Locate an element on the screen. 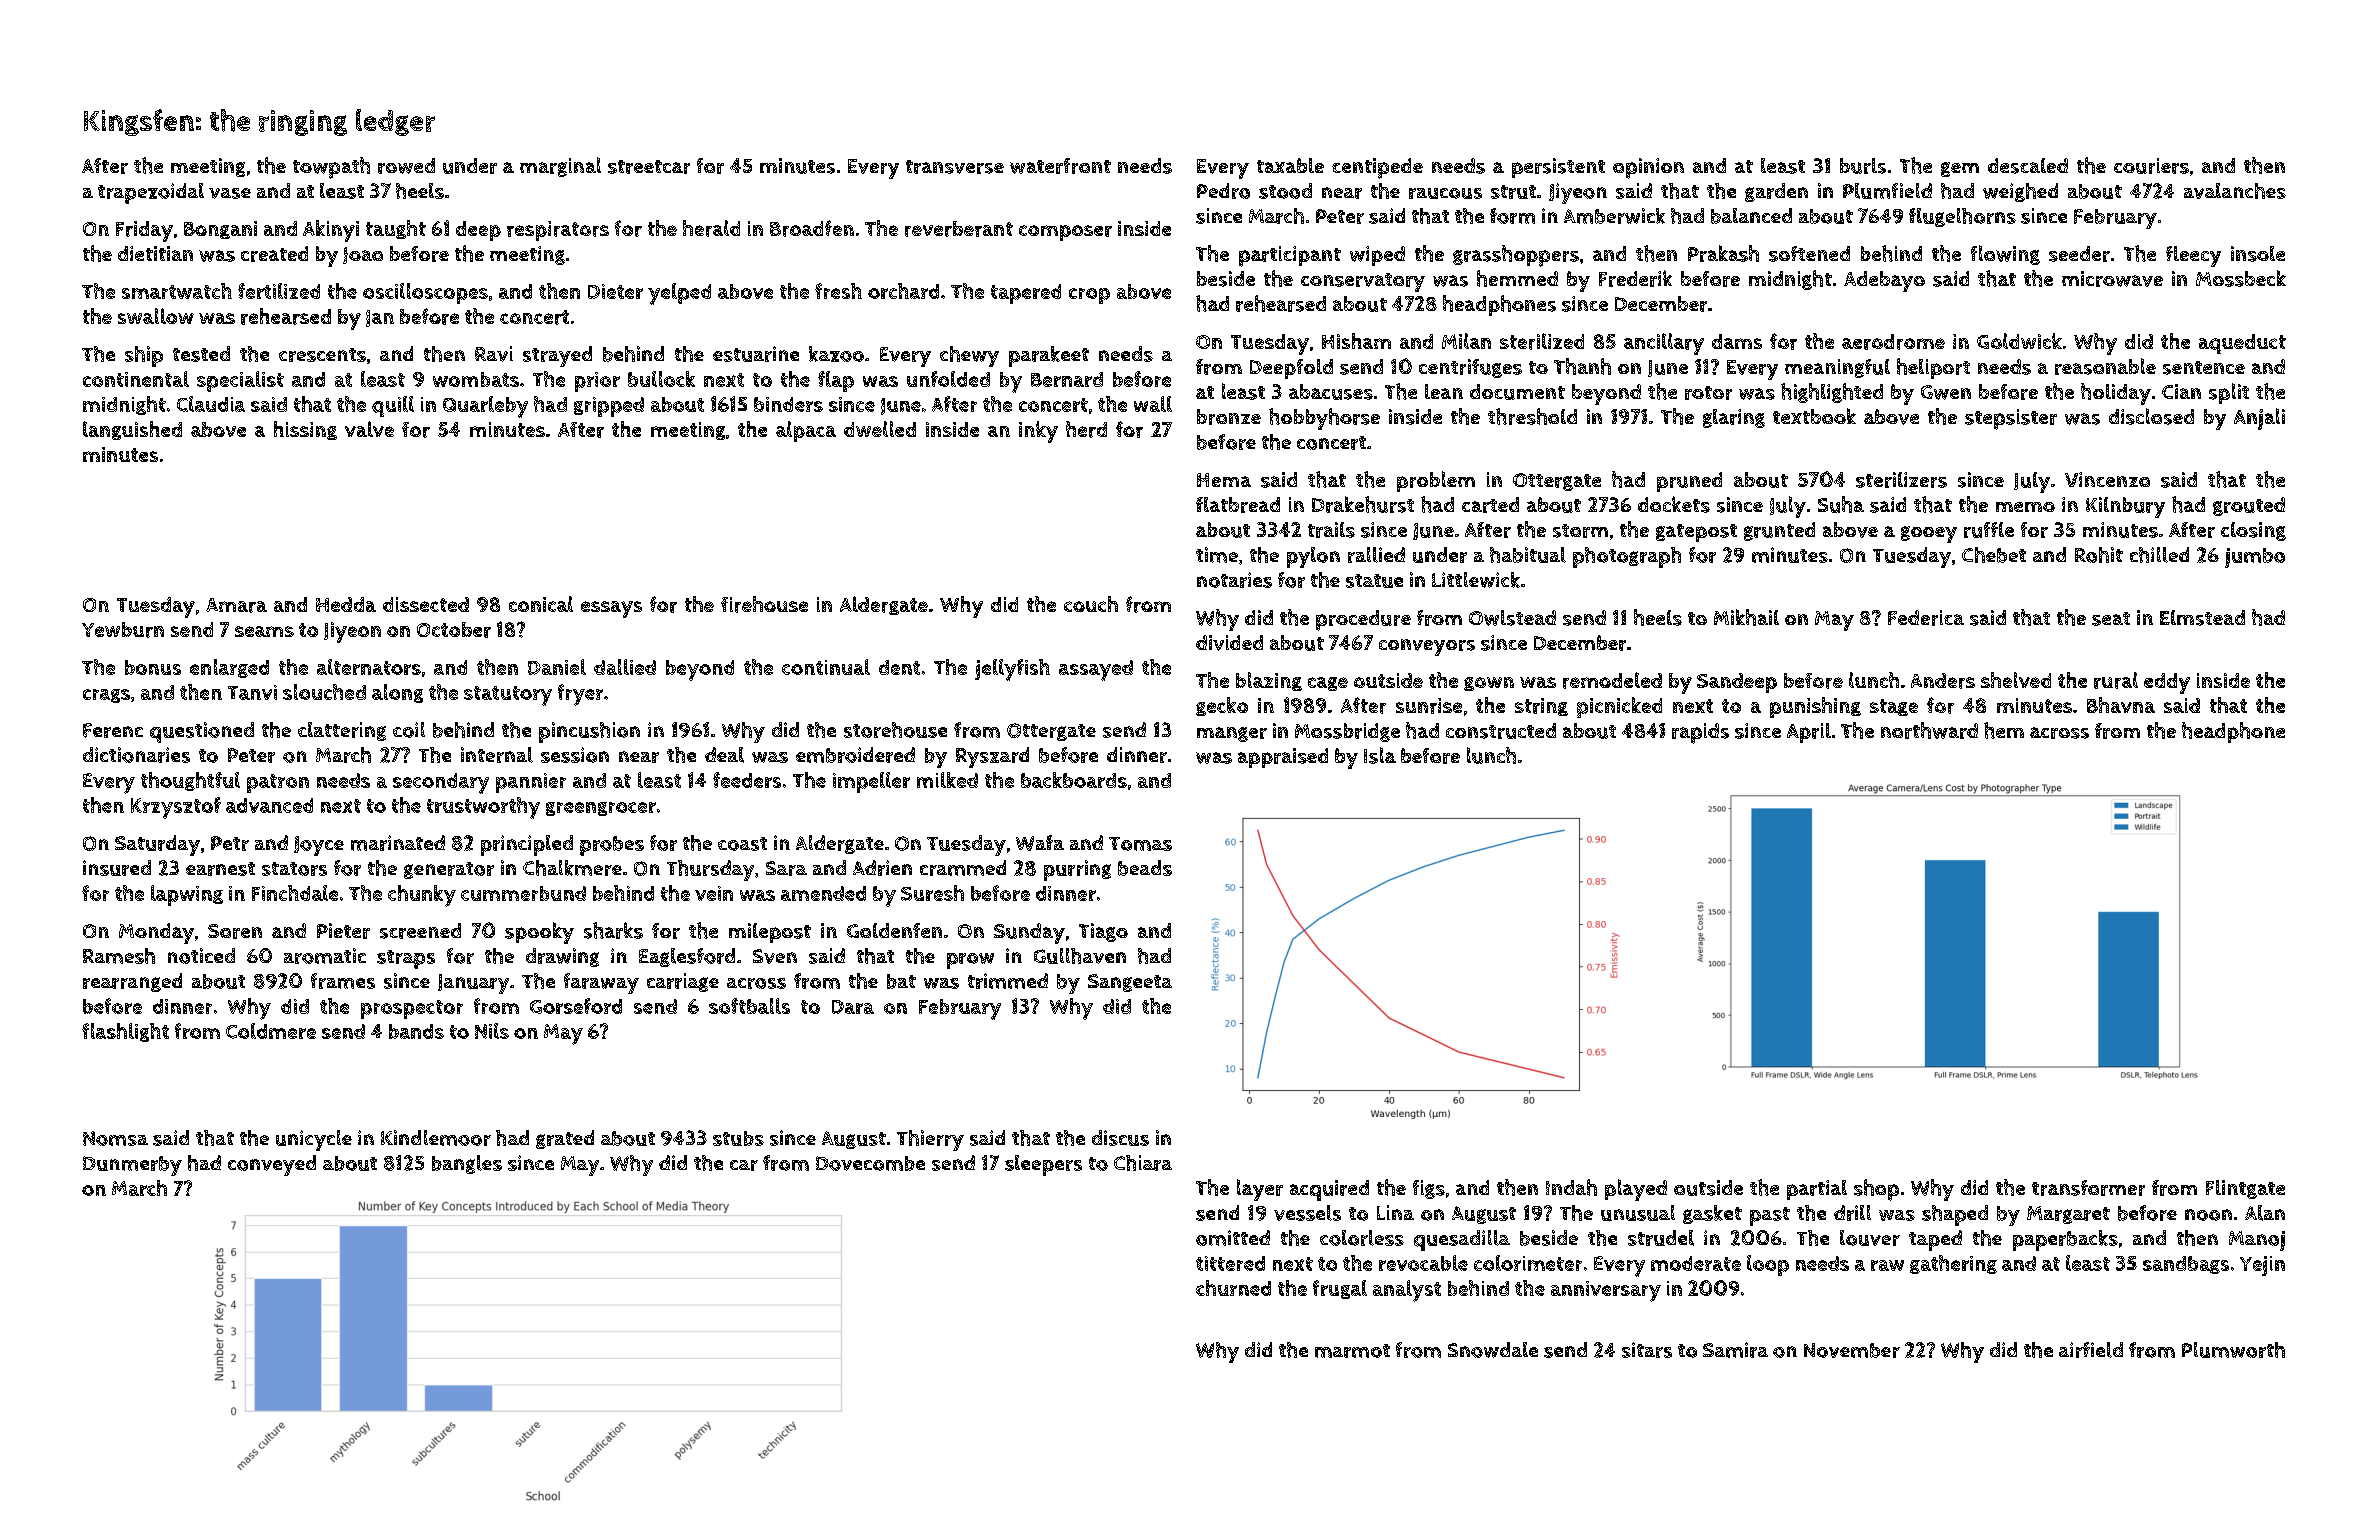  Snowdale is located at coordinates (1493, 1350).
